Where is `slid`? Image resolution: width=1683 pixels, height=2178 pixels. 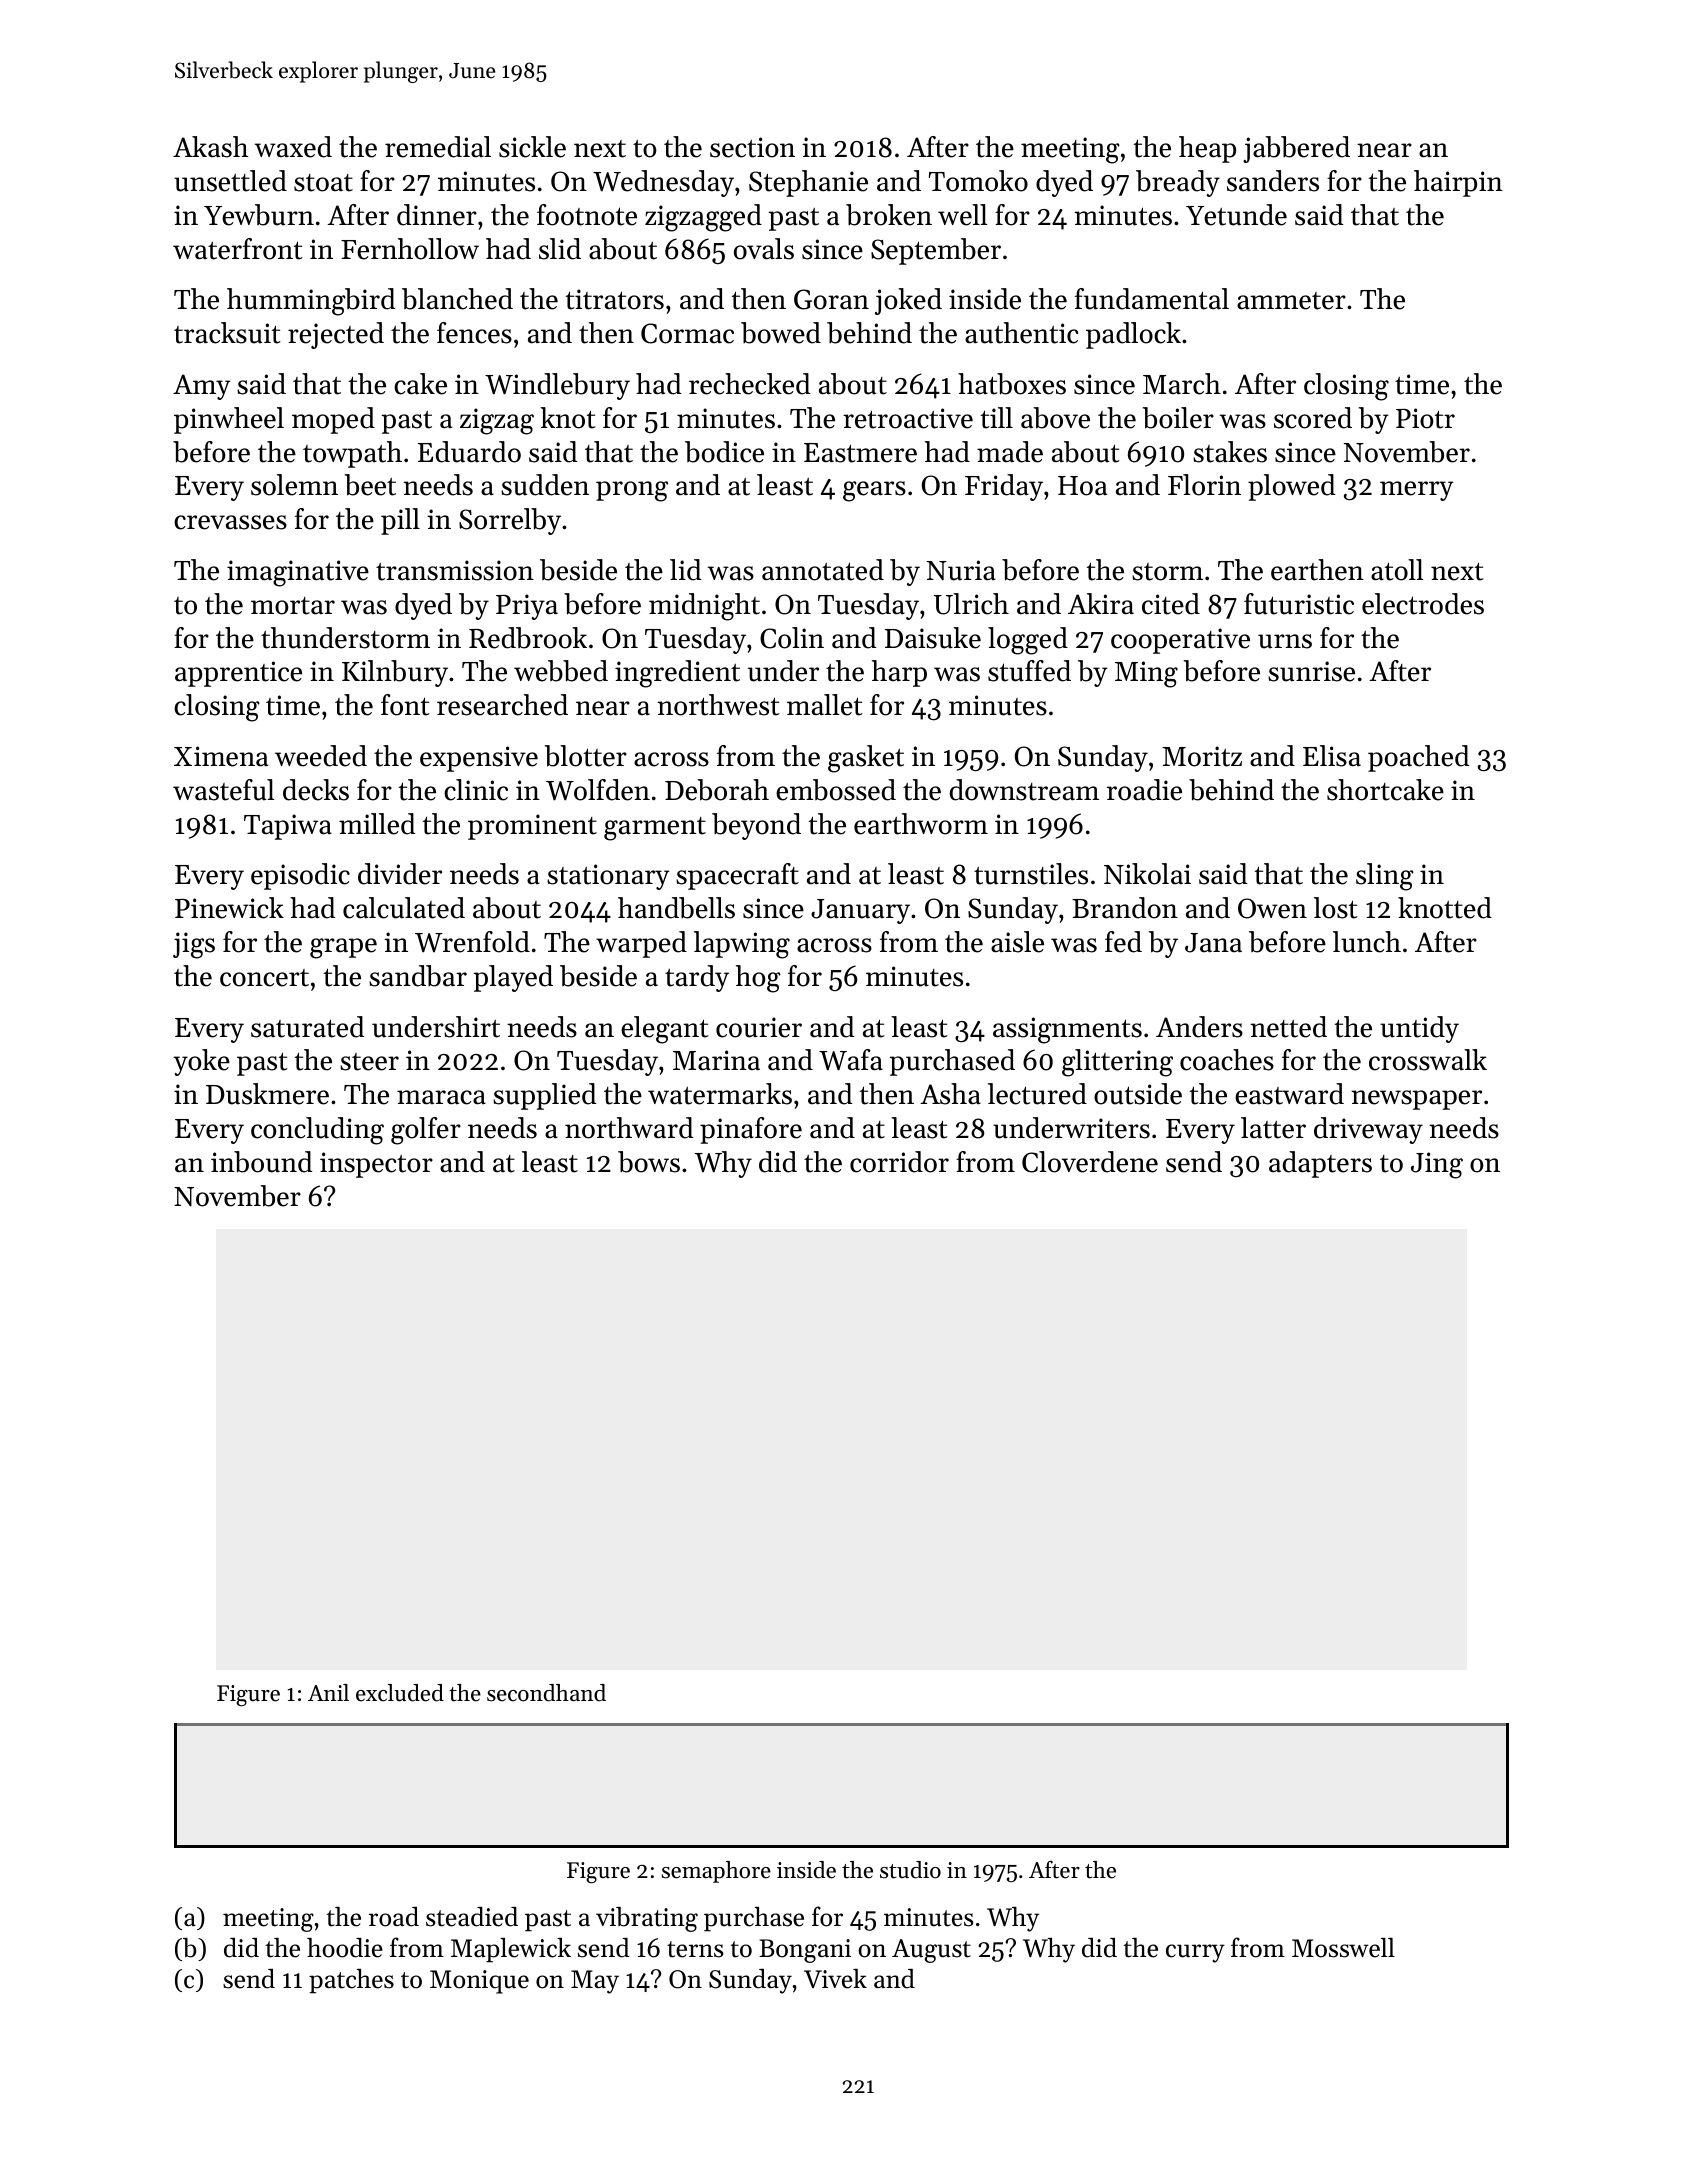 slid is located at coordinates (560, 249).
